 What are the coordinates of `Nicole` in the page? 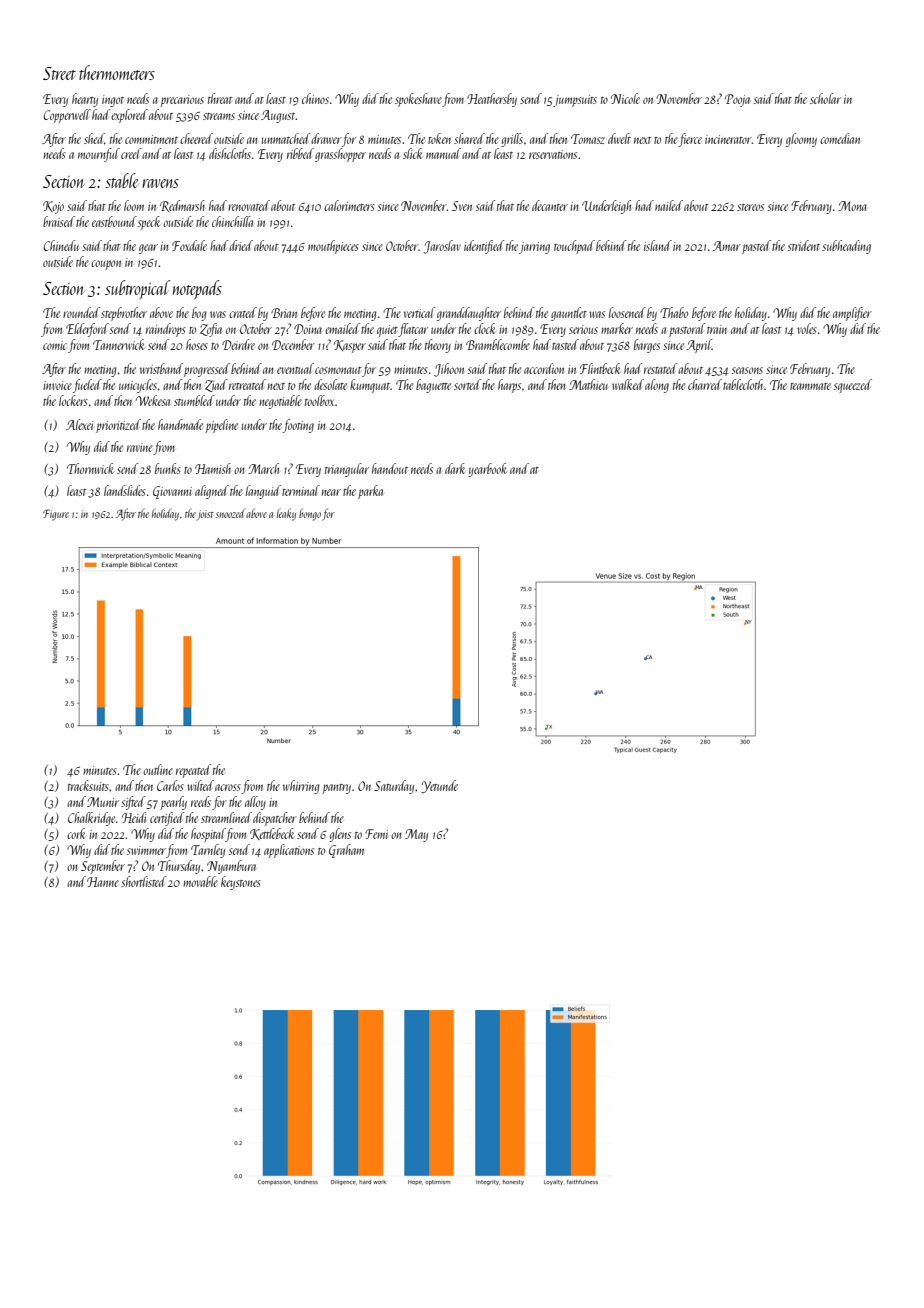 It's located at (625, 98).
